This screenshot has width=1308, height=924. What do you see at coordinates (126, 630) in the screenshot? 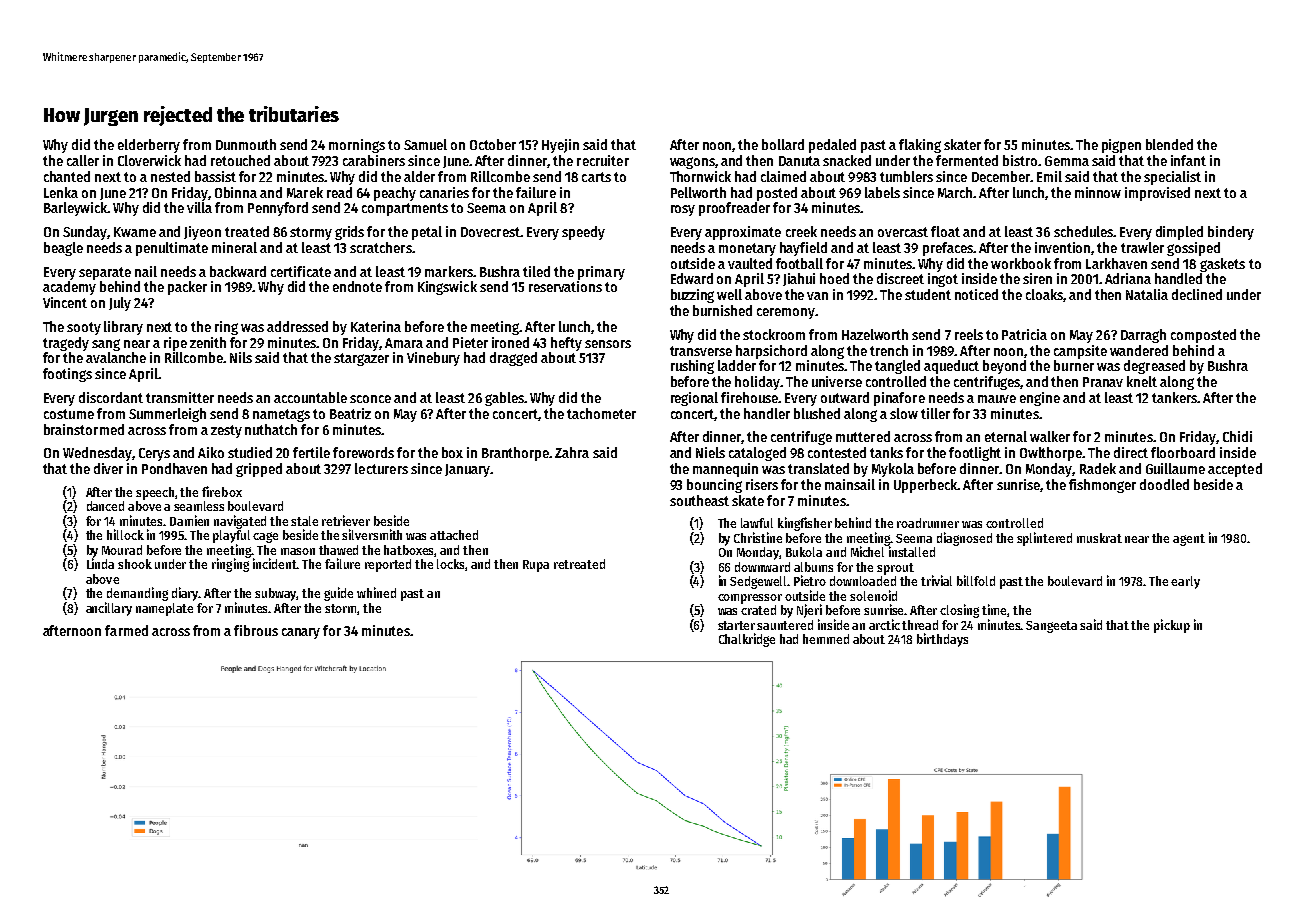
I see `farmed` at bounding box center [126, 630].
